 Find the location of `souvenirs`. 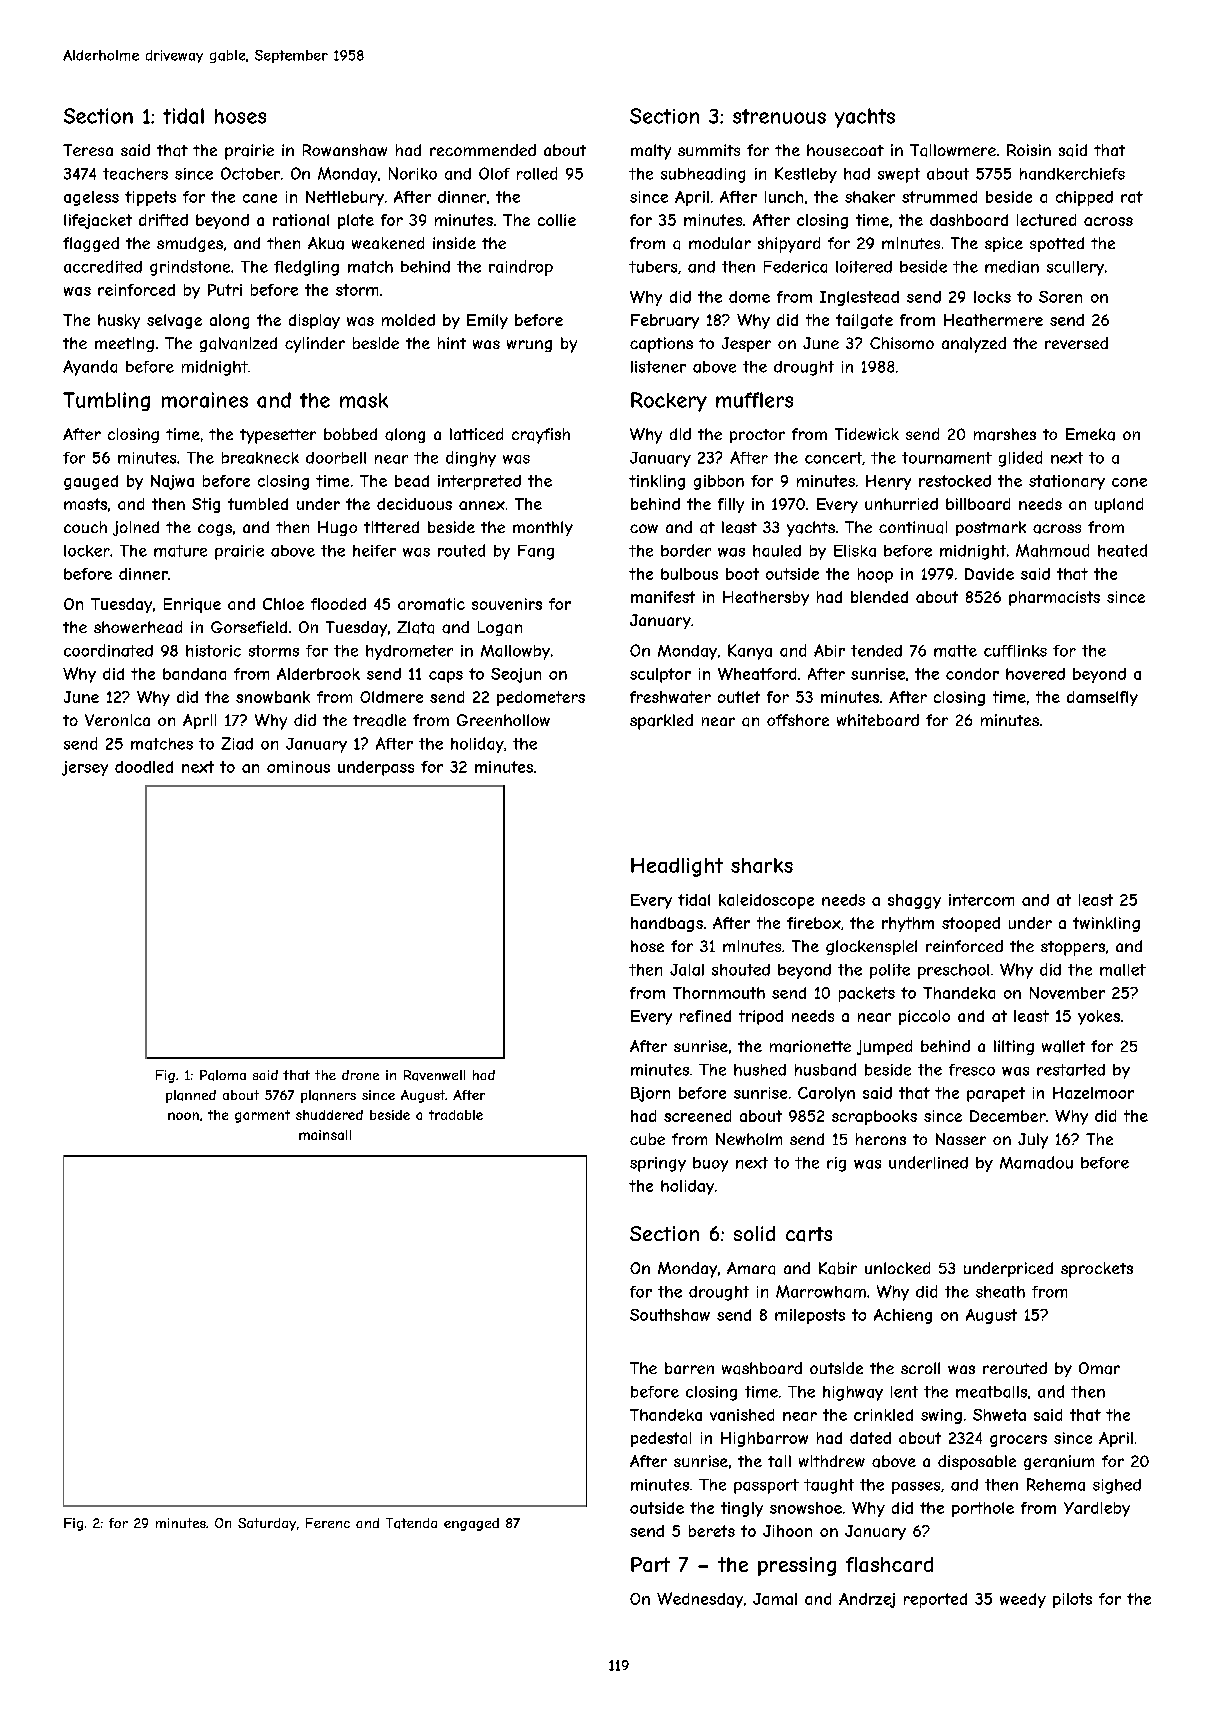

souvenirs is located at coordinates (507, 604).
